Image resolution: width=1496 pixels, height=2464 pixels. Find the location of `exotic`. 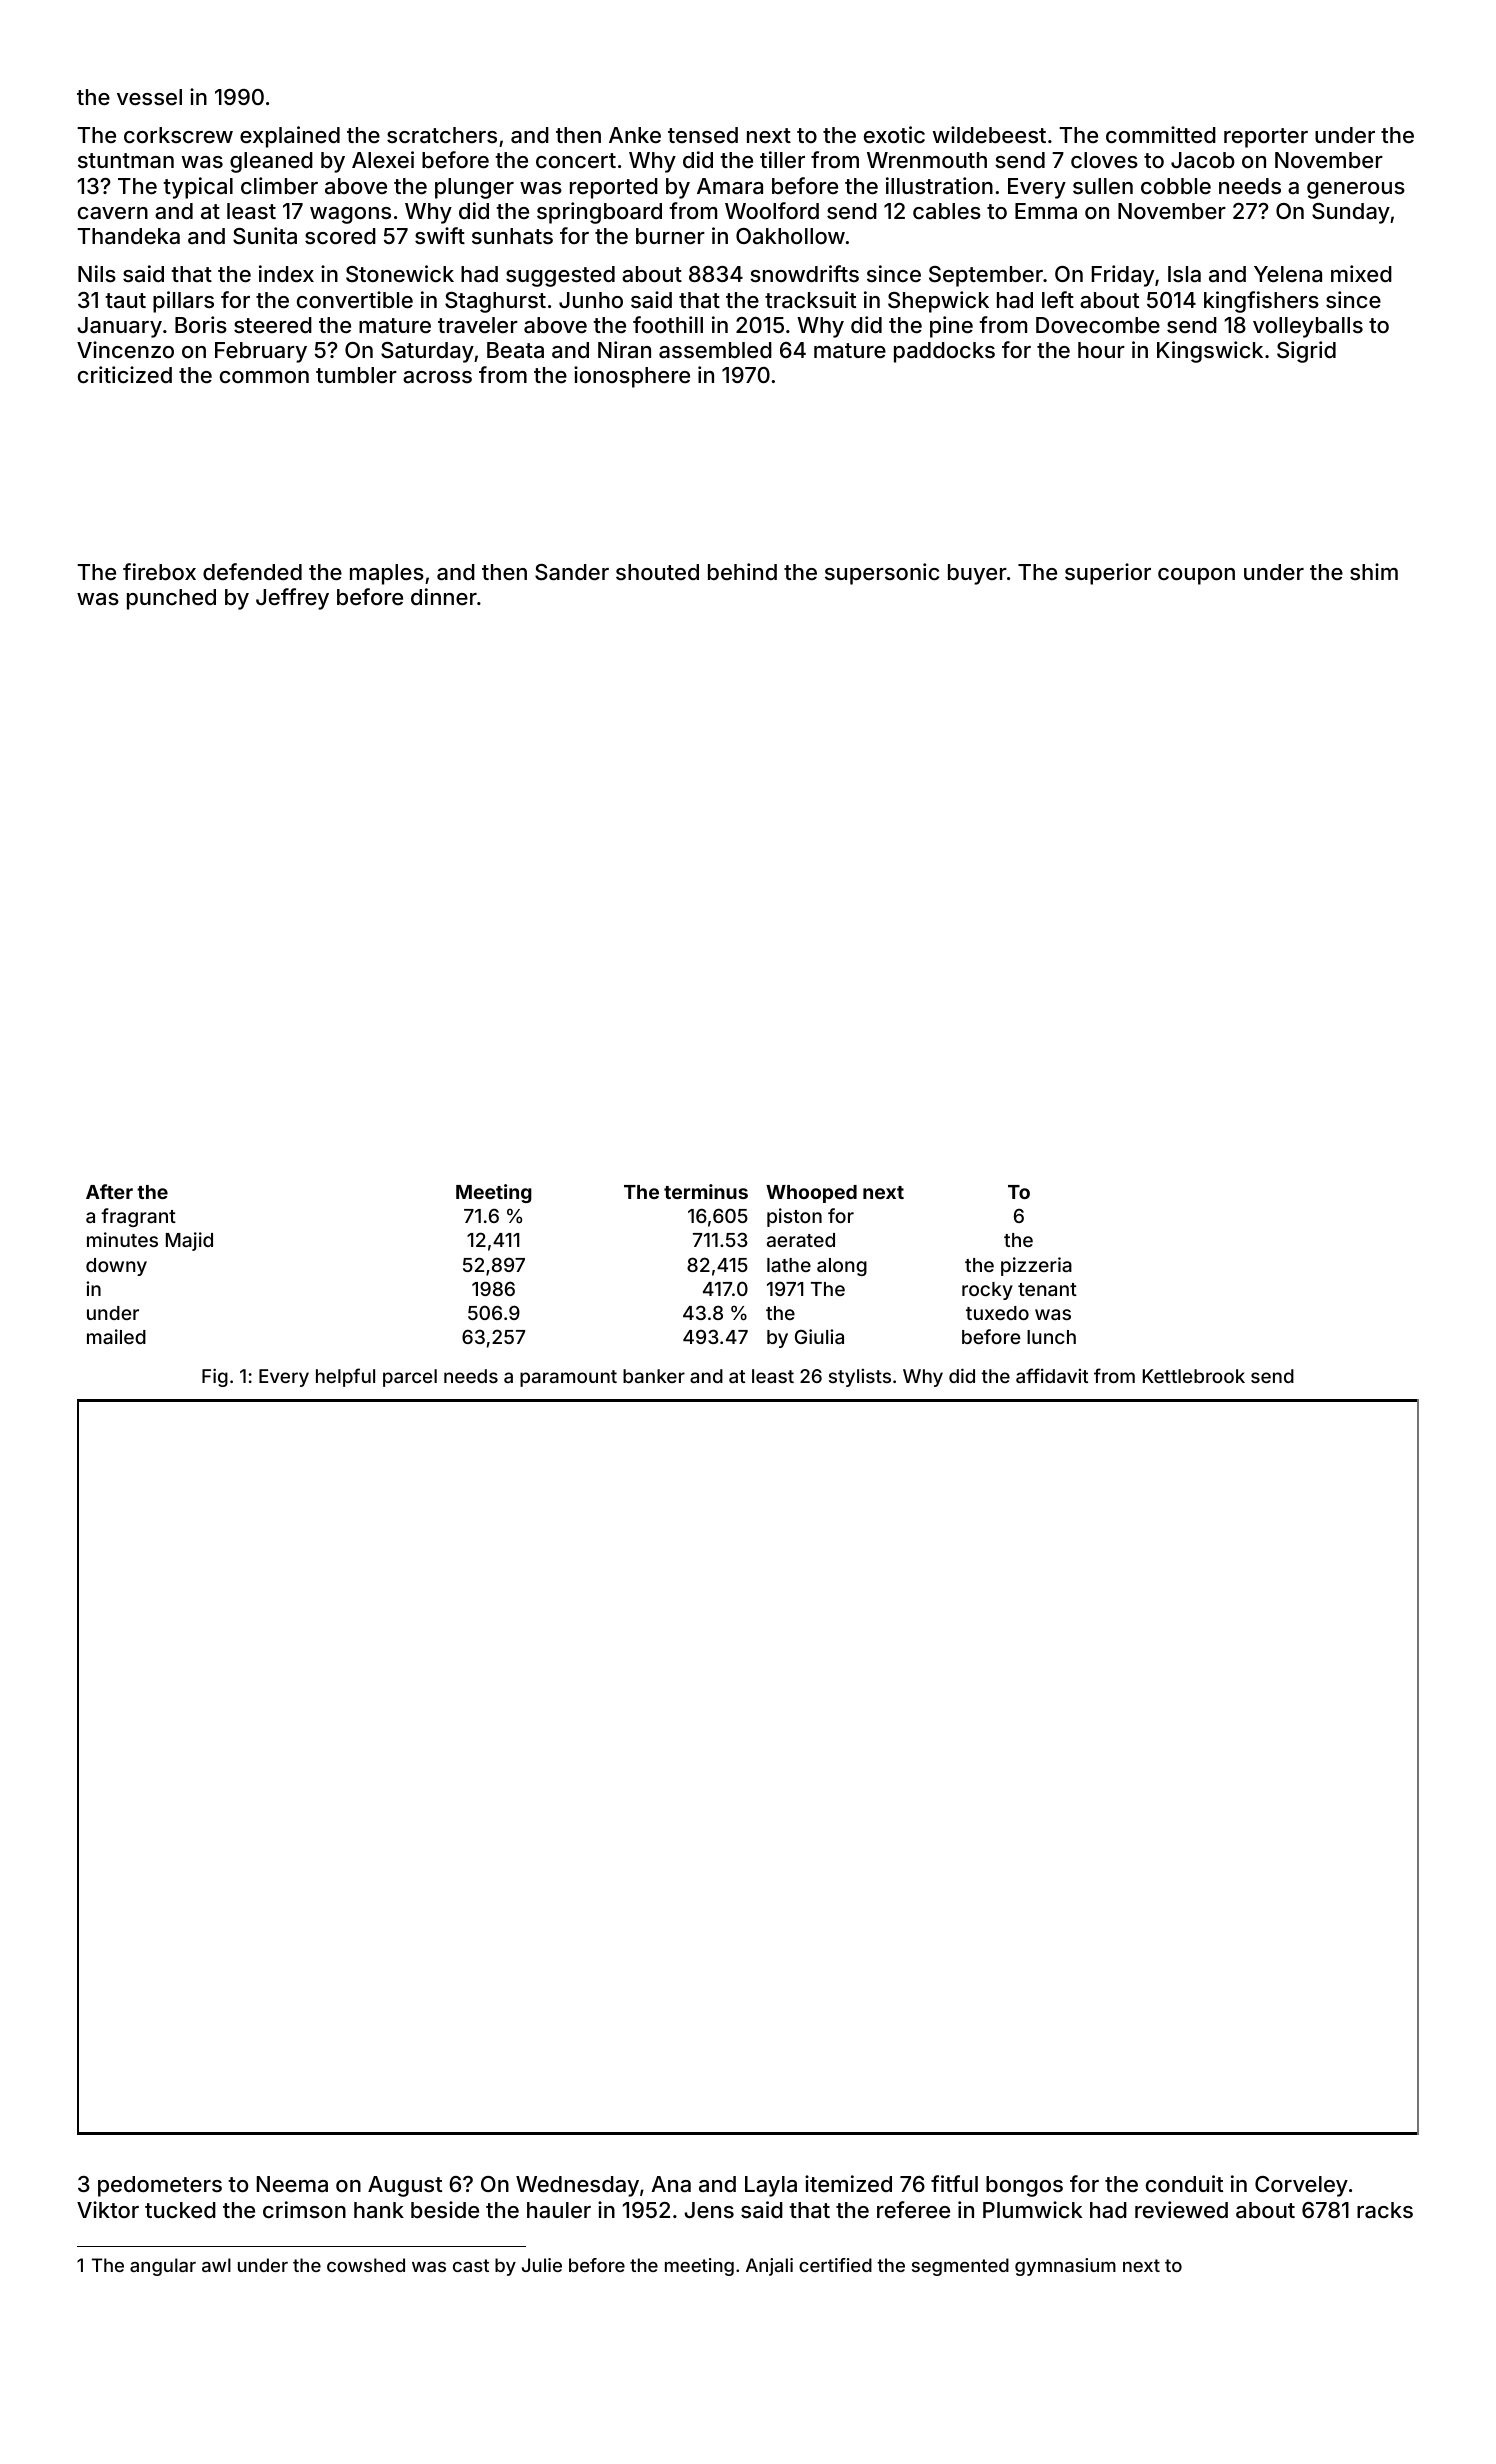

exotic is located at coordinates (894, 134).
